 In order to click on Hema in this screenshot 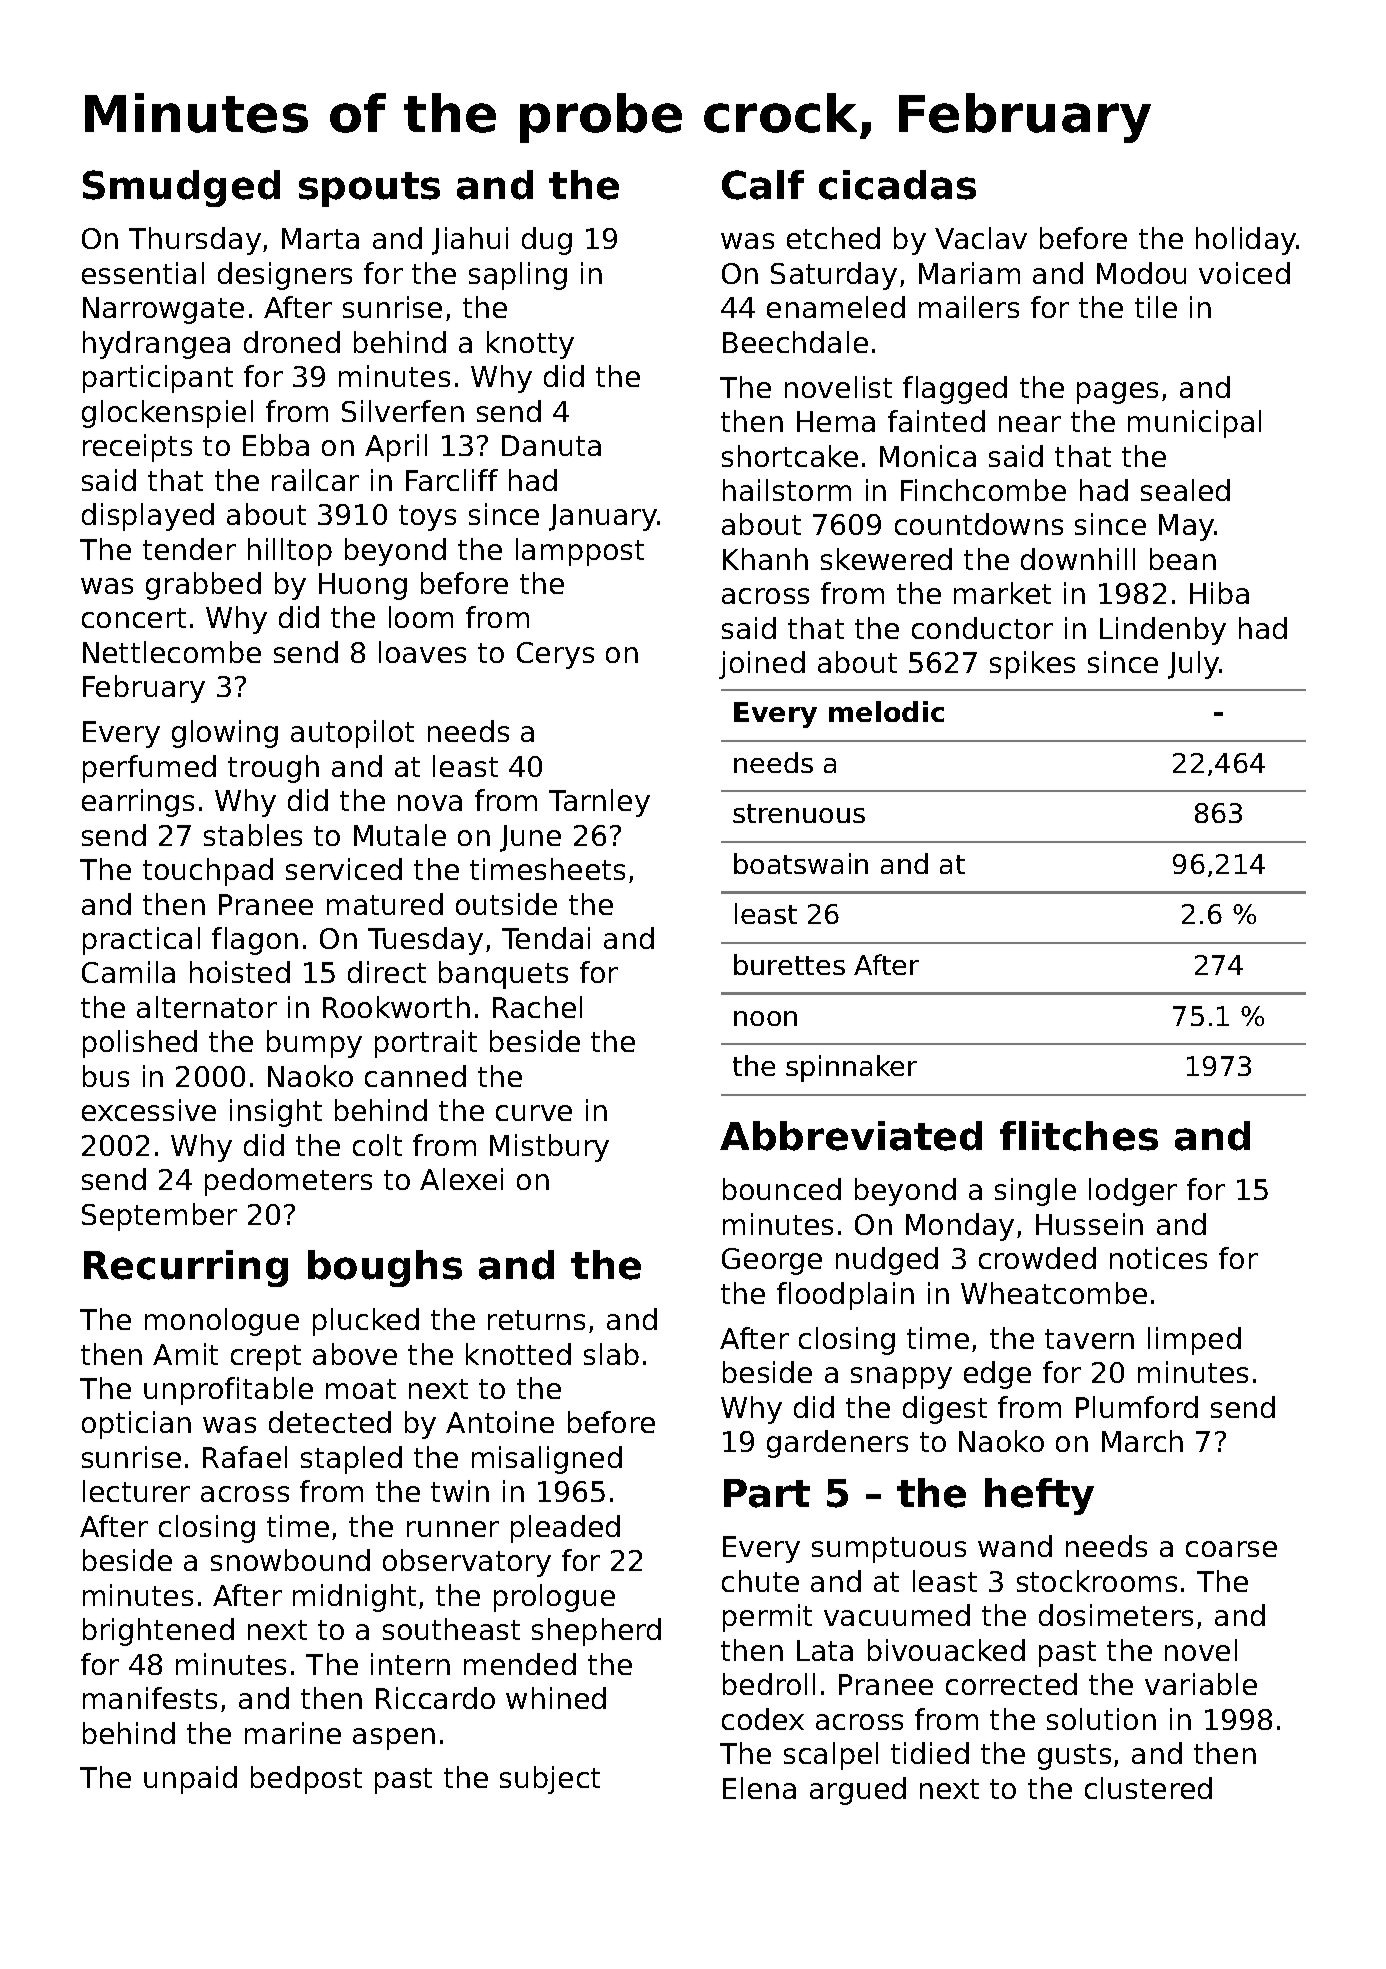, I will do `click(836, 421)`.
